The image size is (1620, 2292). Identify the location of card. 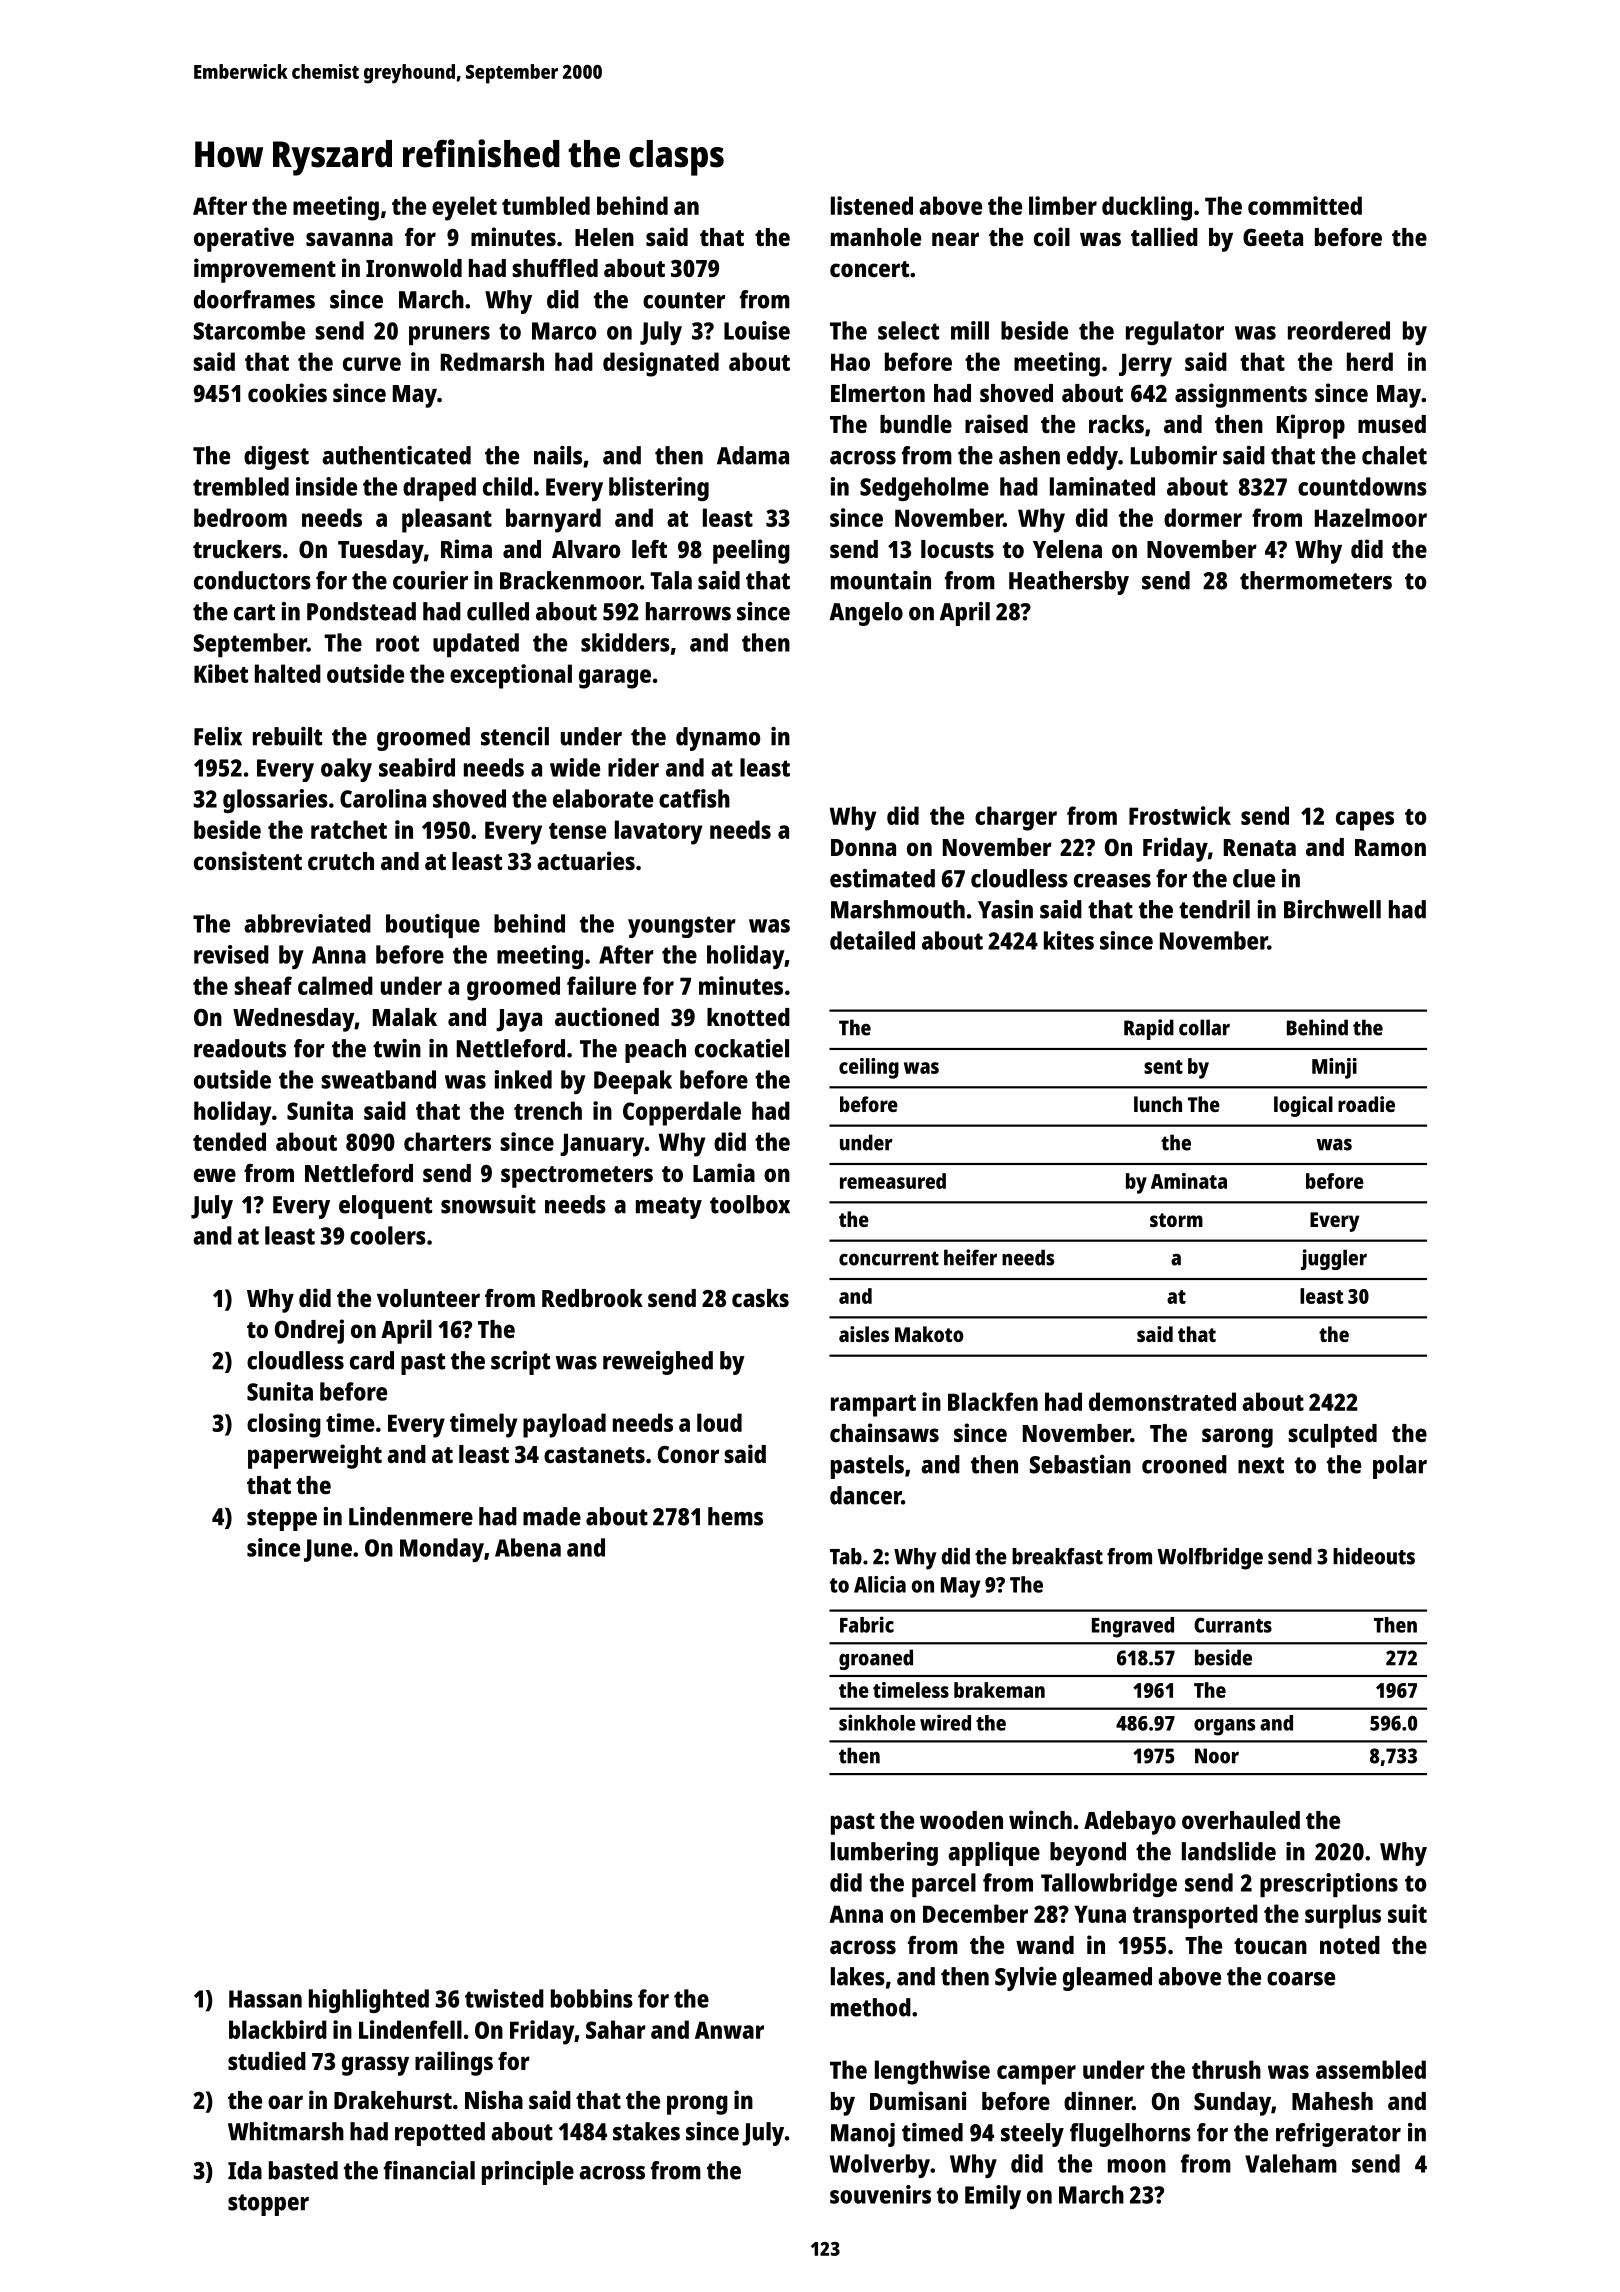
(372, 1360).
